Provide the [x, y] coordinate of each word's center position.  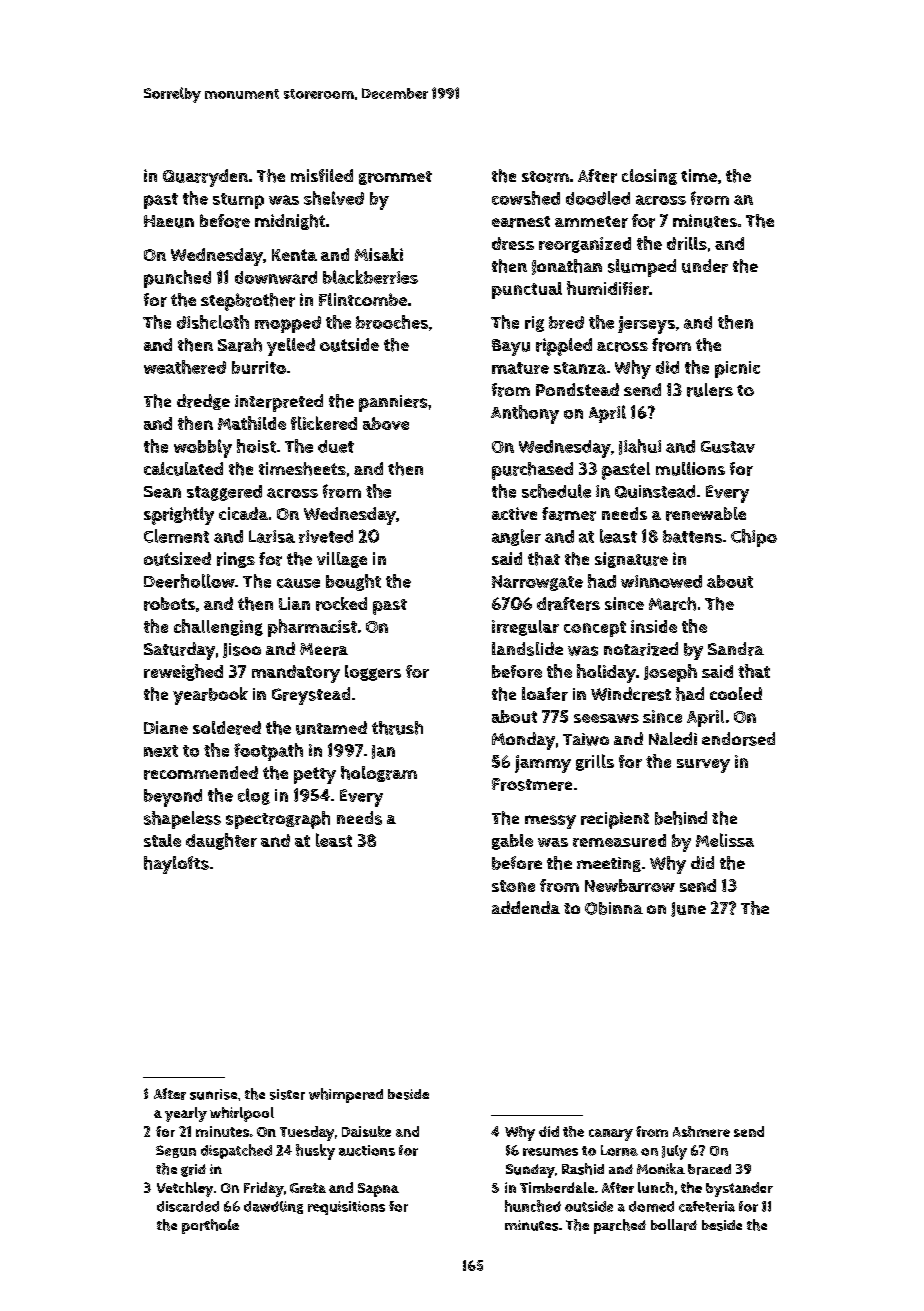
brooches [392, 322]
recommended [201, 773]
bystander [739, 1189]
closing [649, 177]
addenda [526, 907]
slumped [642, 268]
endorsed [738, 739]
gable [512, 842]
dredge [203, 402]
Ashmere [701, 1131]
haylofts [176, 865]
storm [545, 177]
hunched [533, 1206]
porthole [210, 1226]
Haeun [169, 221]
